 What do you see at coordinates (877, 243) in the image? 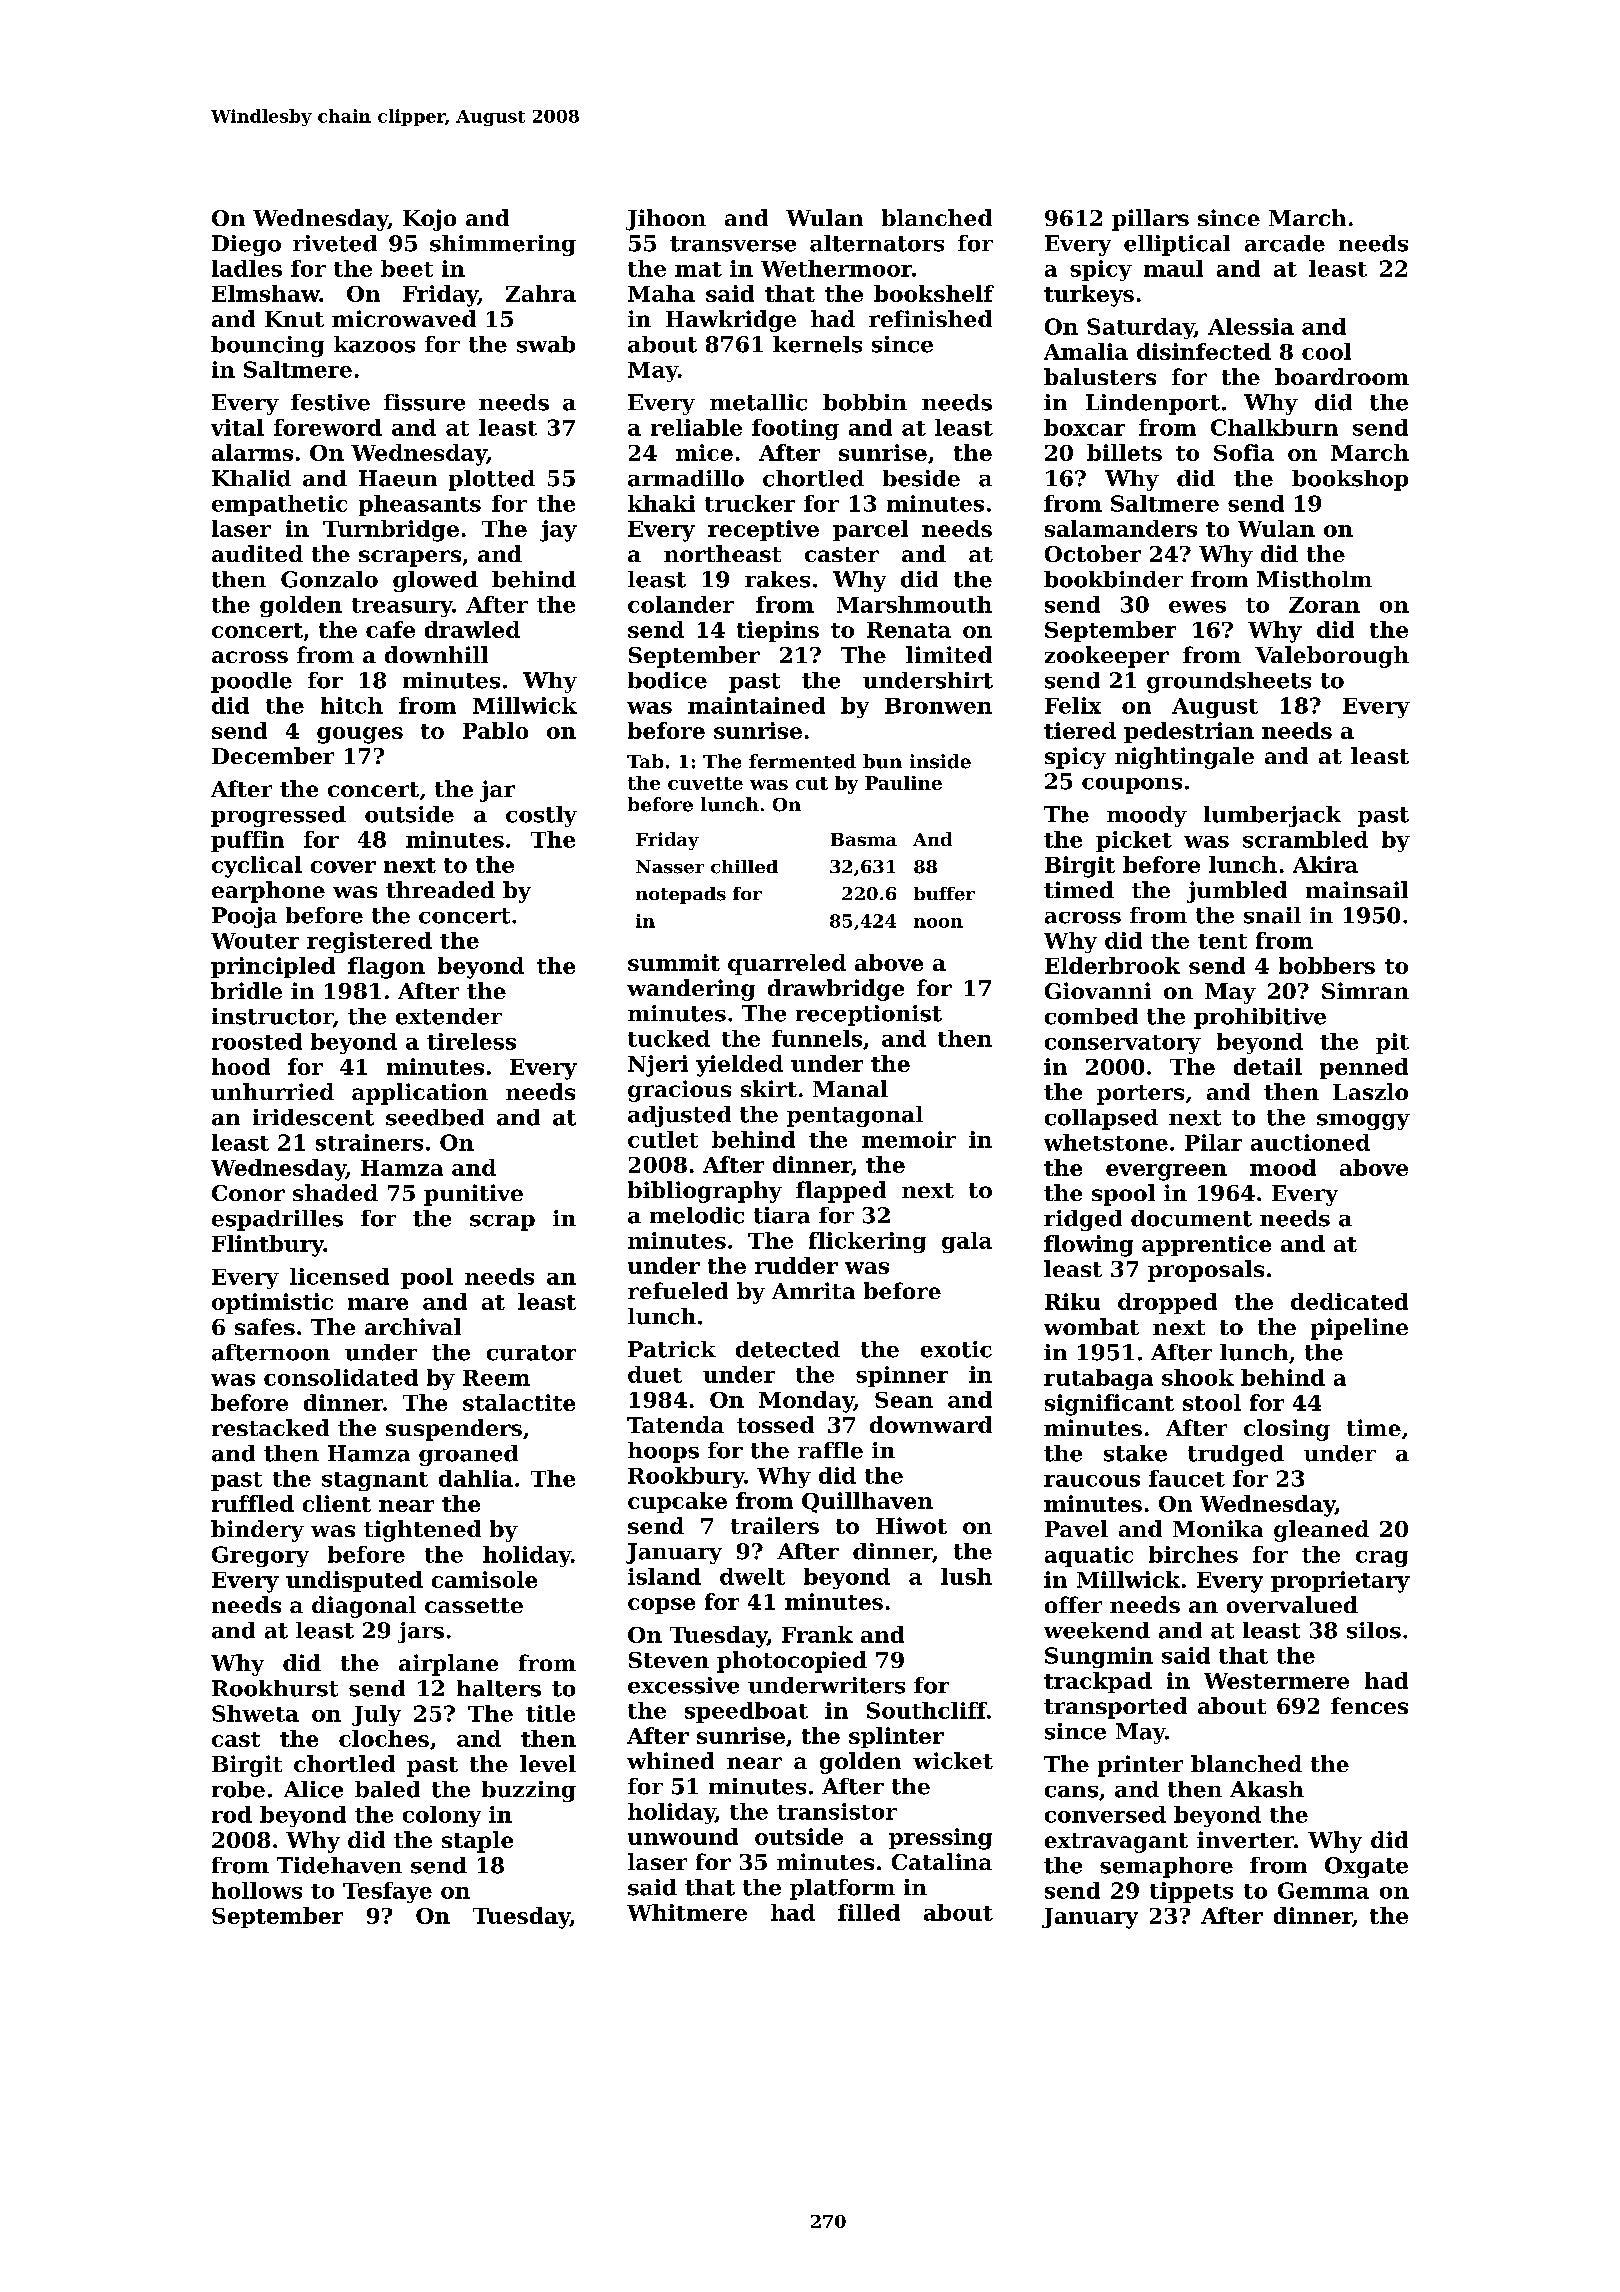
I see `alternators` at bounding box center [877, 243].
